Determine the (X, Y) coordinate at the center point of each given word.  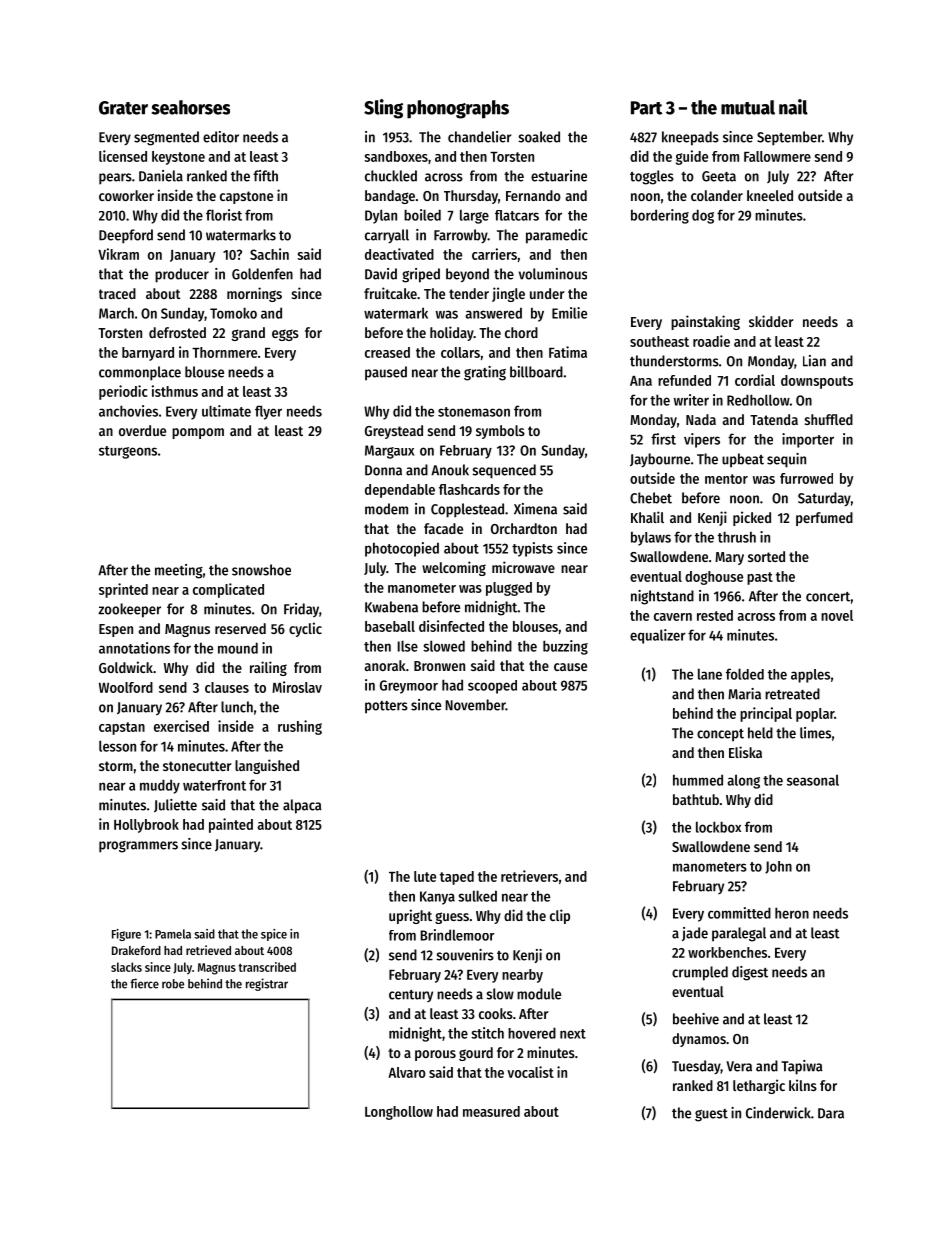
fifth (265, 176)
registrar (267, 984)
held (760, 733)
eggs (285, 335)
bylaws (651, 539)
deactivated (399, 254)
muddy (160, 786)
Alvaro (407, 1072)
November (475, 705)
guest (711, 1115)
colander (717, 195)
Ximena (535, 509)
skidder (771, 321)
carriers (494, 254)
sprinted (123, 590)
